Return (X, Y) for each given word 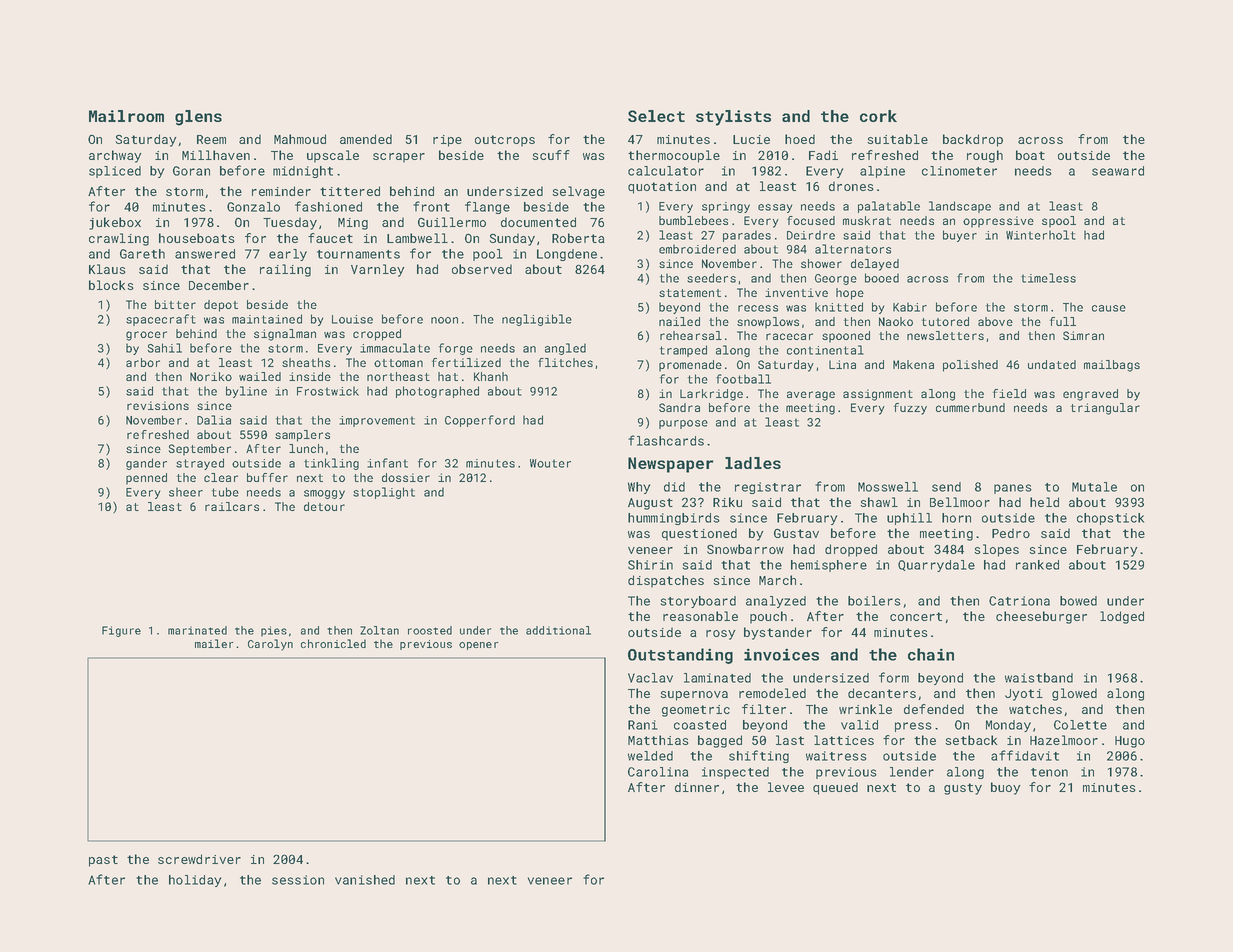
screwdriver (199, 859)
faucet (330, 238)
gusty (963, 789)
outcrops (505, 141)
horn (956, 518)
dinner (697, 787)
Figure (121, 631)
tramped (683, 351)
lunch (306, 448)
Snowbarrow (745, 549)
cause (1109, 308)
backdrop (973, 140)
